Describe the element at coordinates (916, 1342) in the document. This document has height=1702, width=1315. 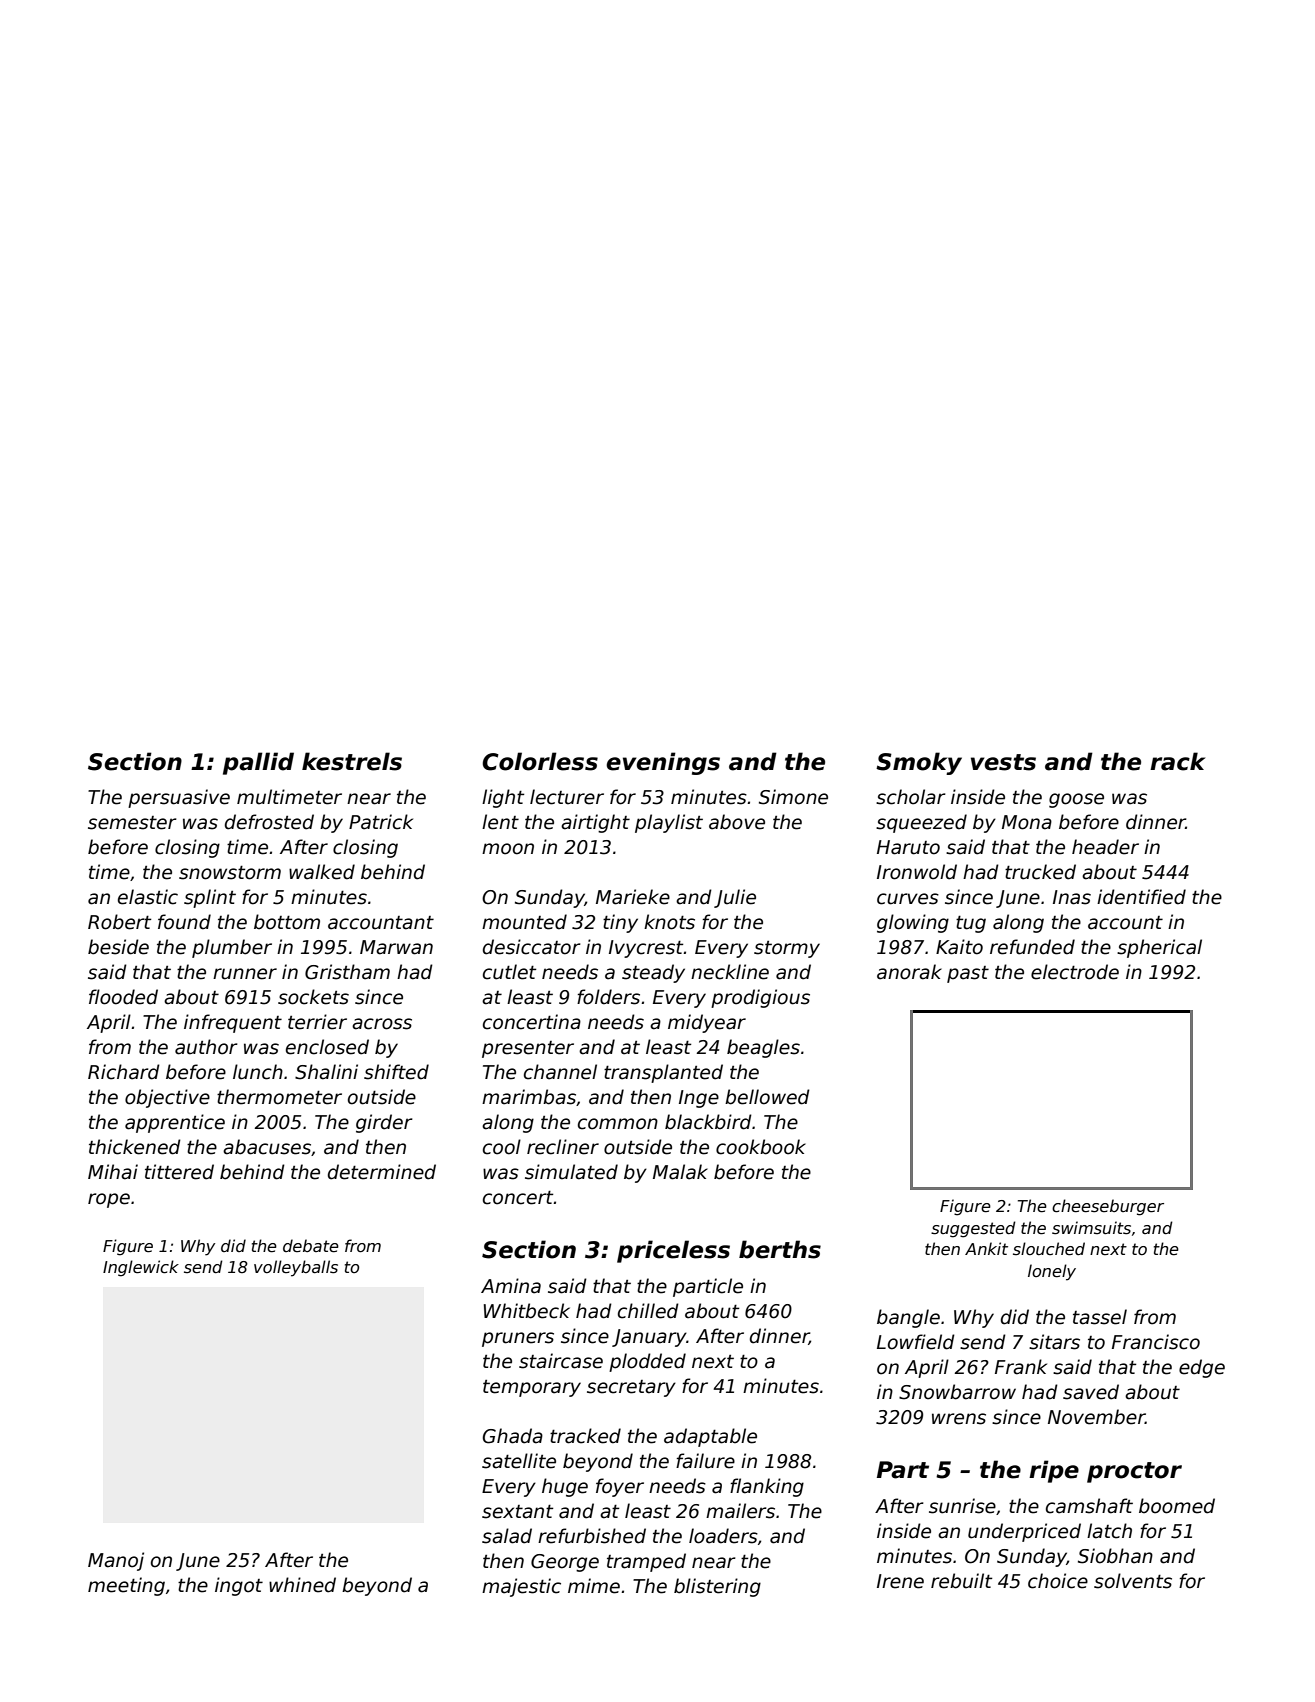
I see `Lowfield` at that location.
